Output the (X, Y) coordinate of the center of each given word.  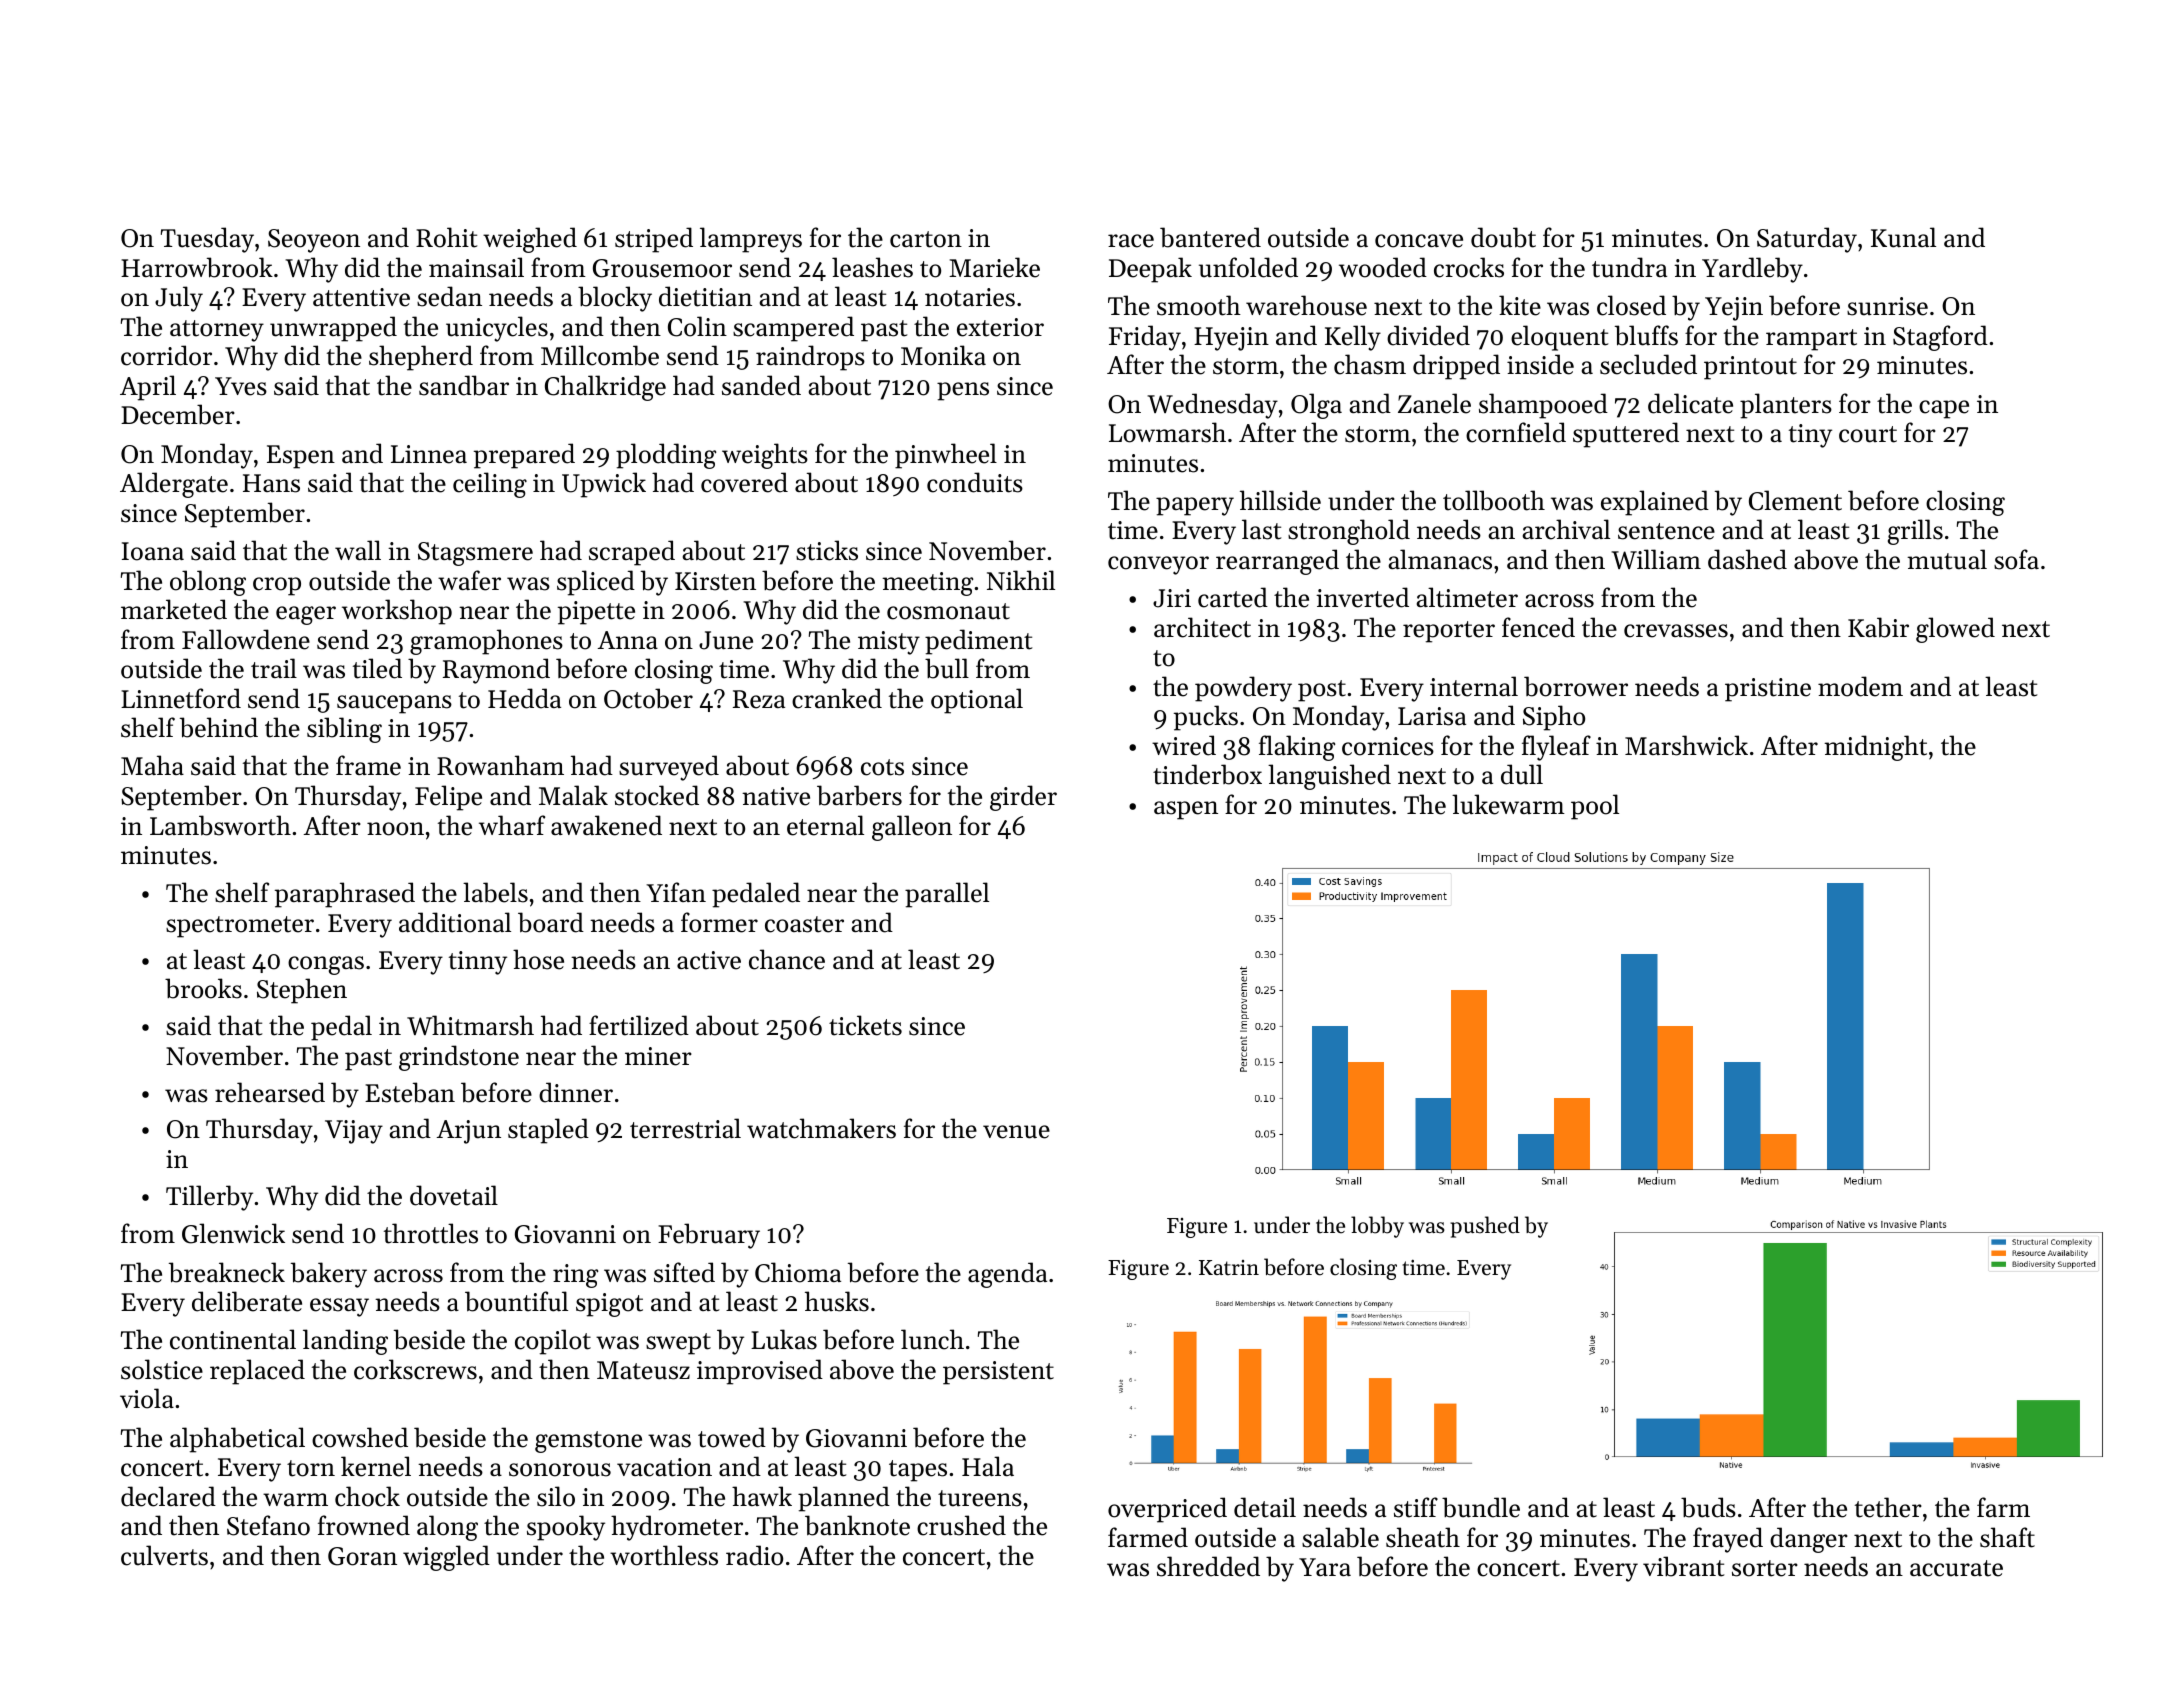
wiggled (446, 1558)
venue (1016, 1132)
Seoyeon (314, 241)
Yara (1325, 1567)
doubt (1503, 237)
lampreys (751, 240)
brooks (203, 988)
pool (1595, 807)
